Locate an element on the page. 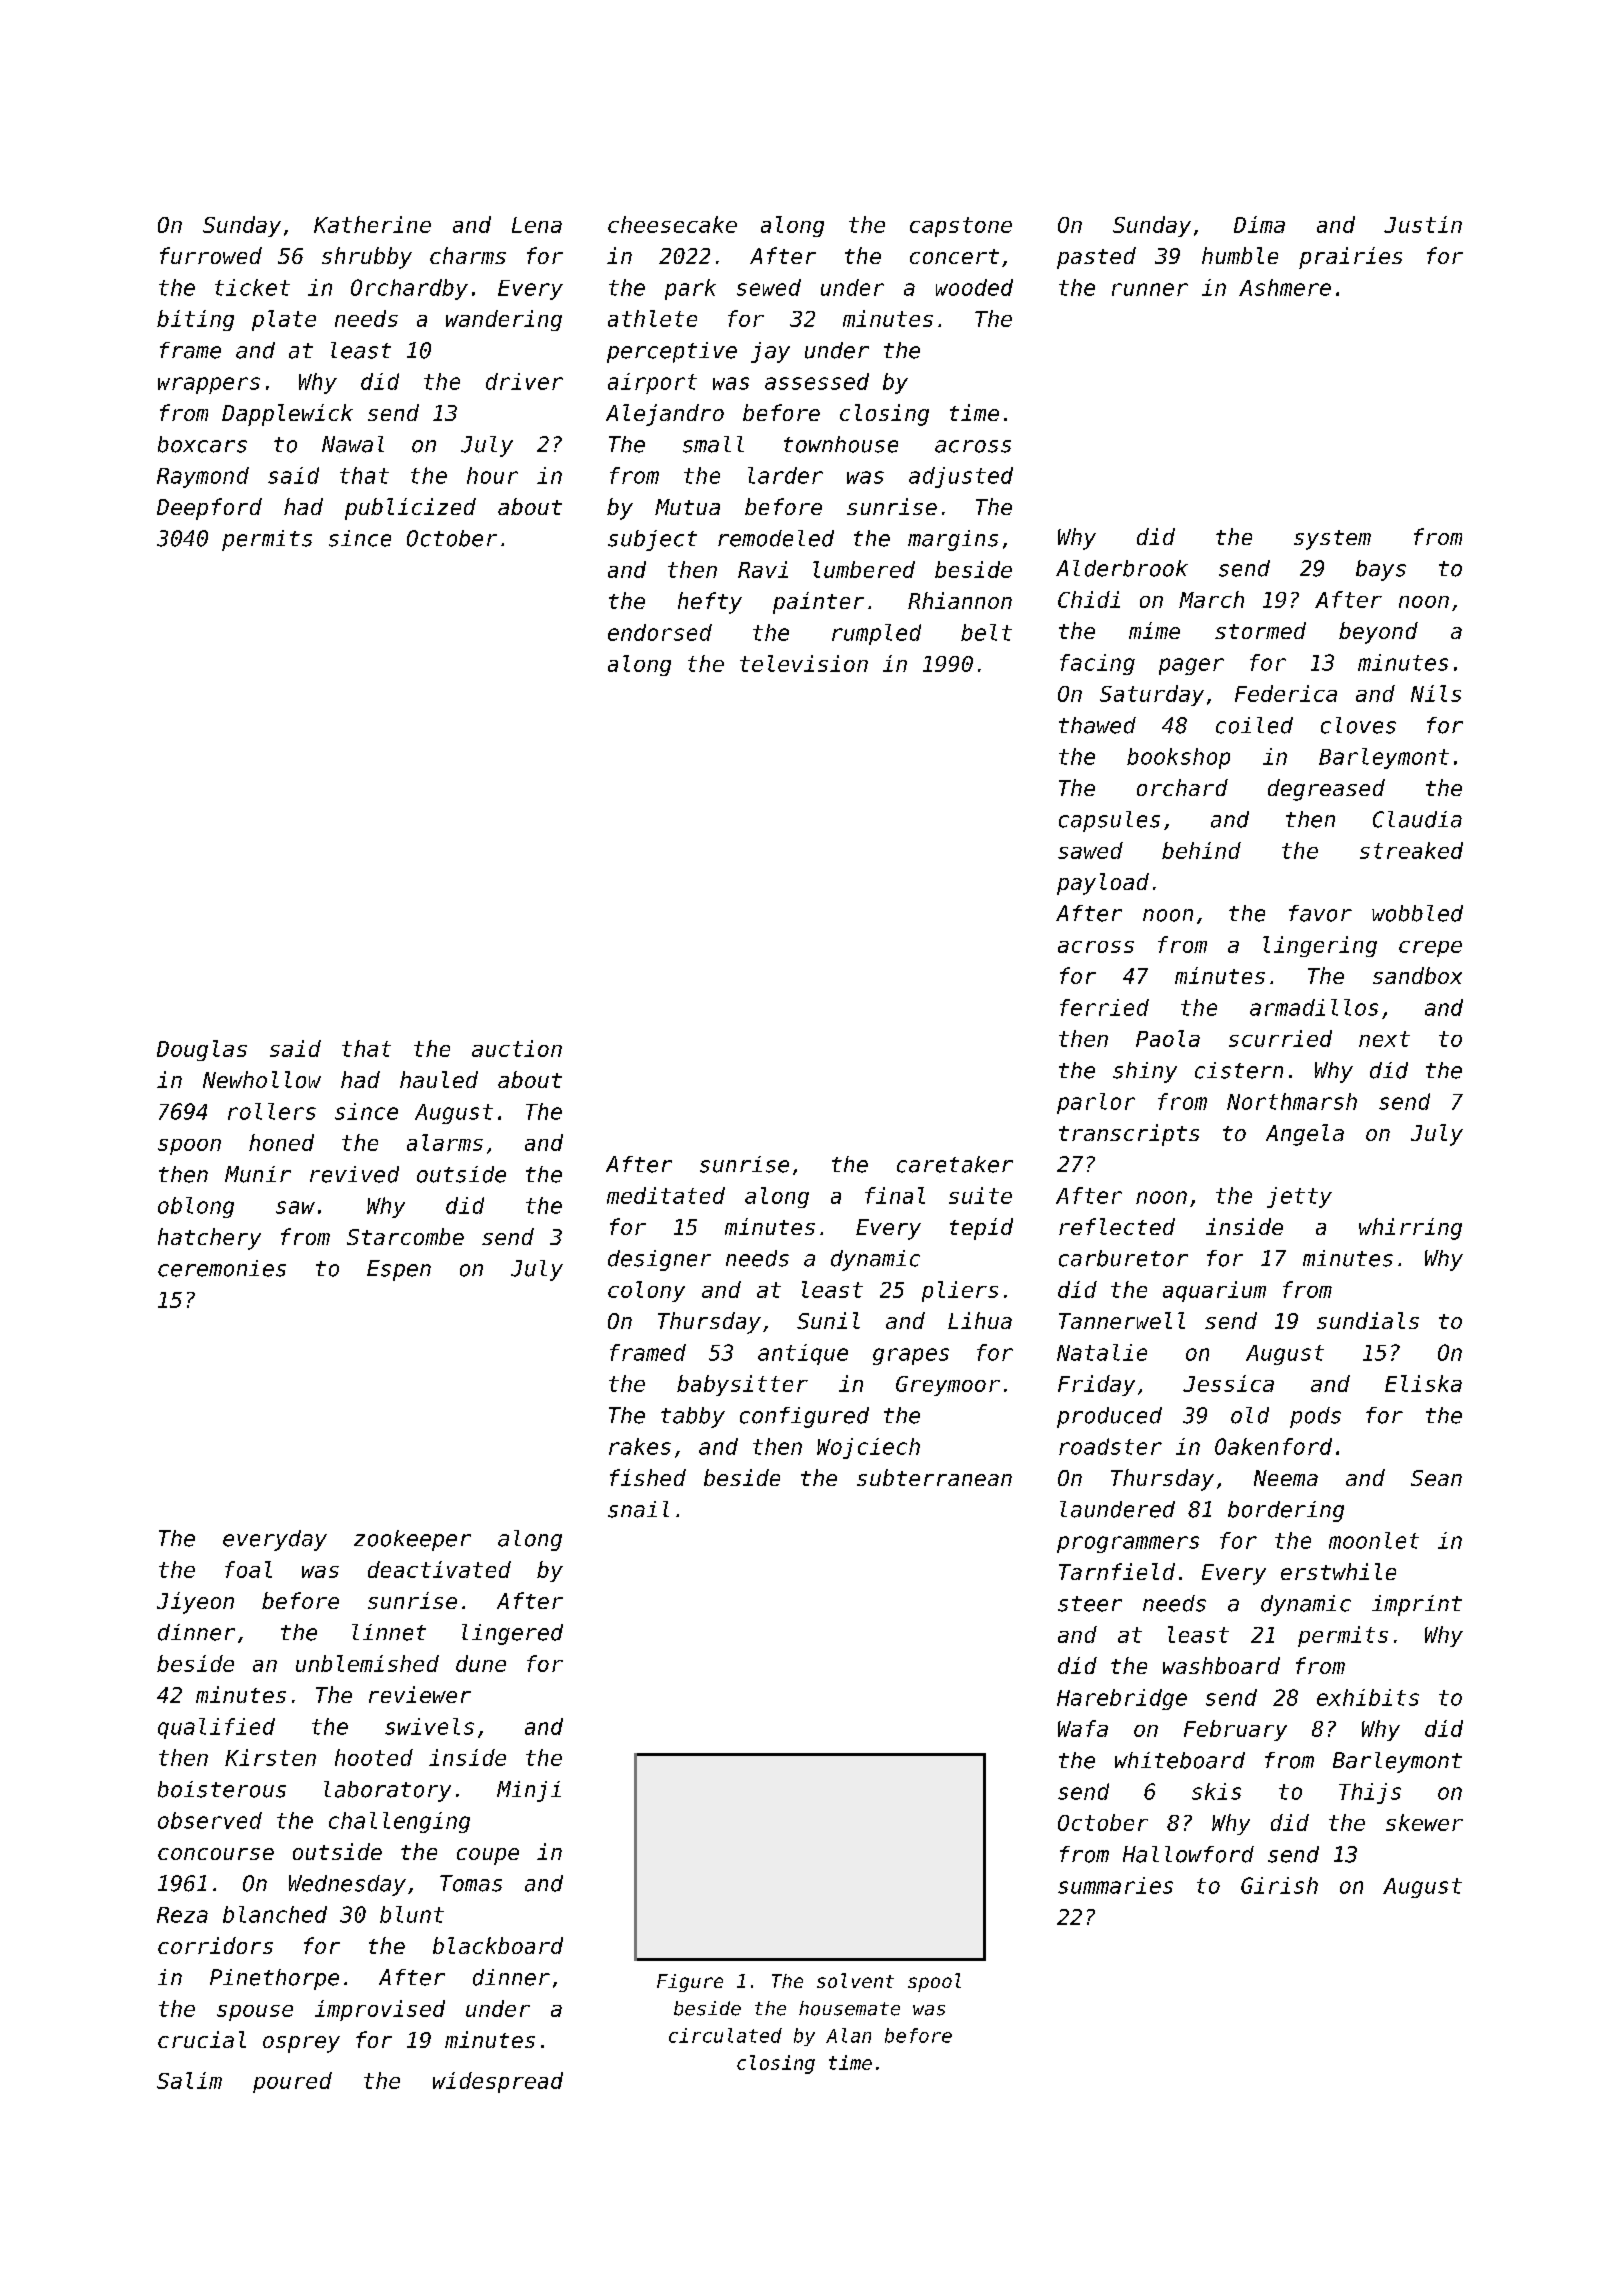 The image size is (1620, 2292). park is located at coordinates (690, 289).
